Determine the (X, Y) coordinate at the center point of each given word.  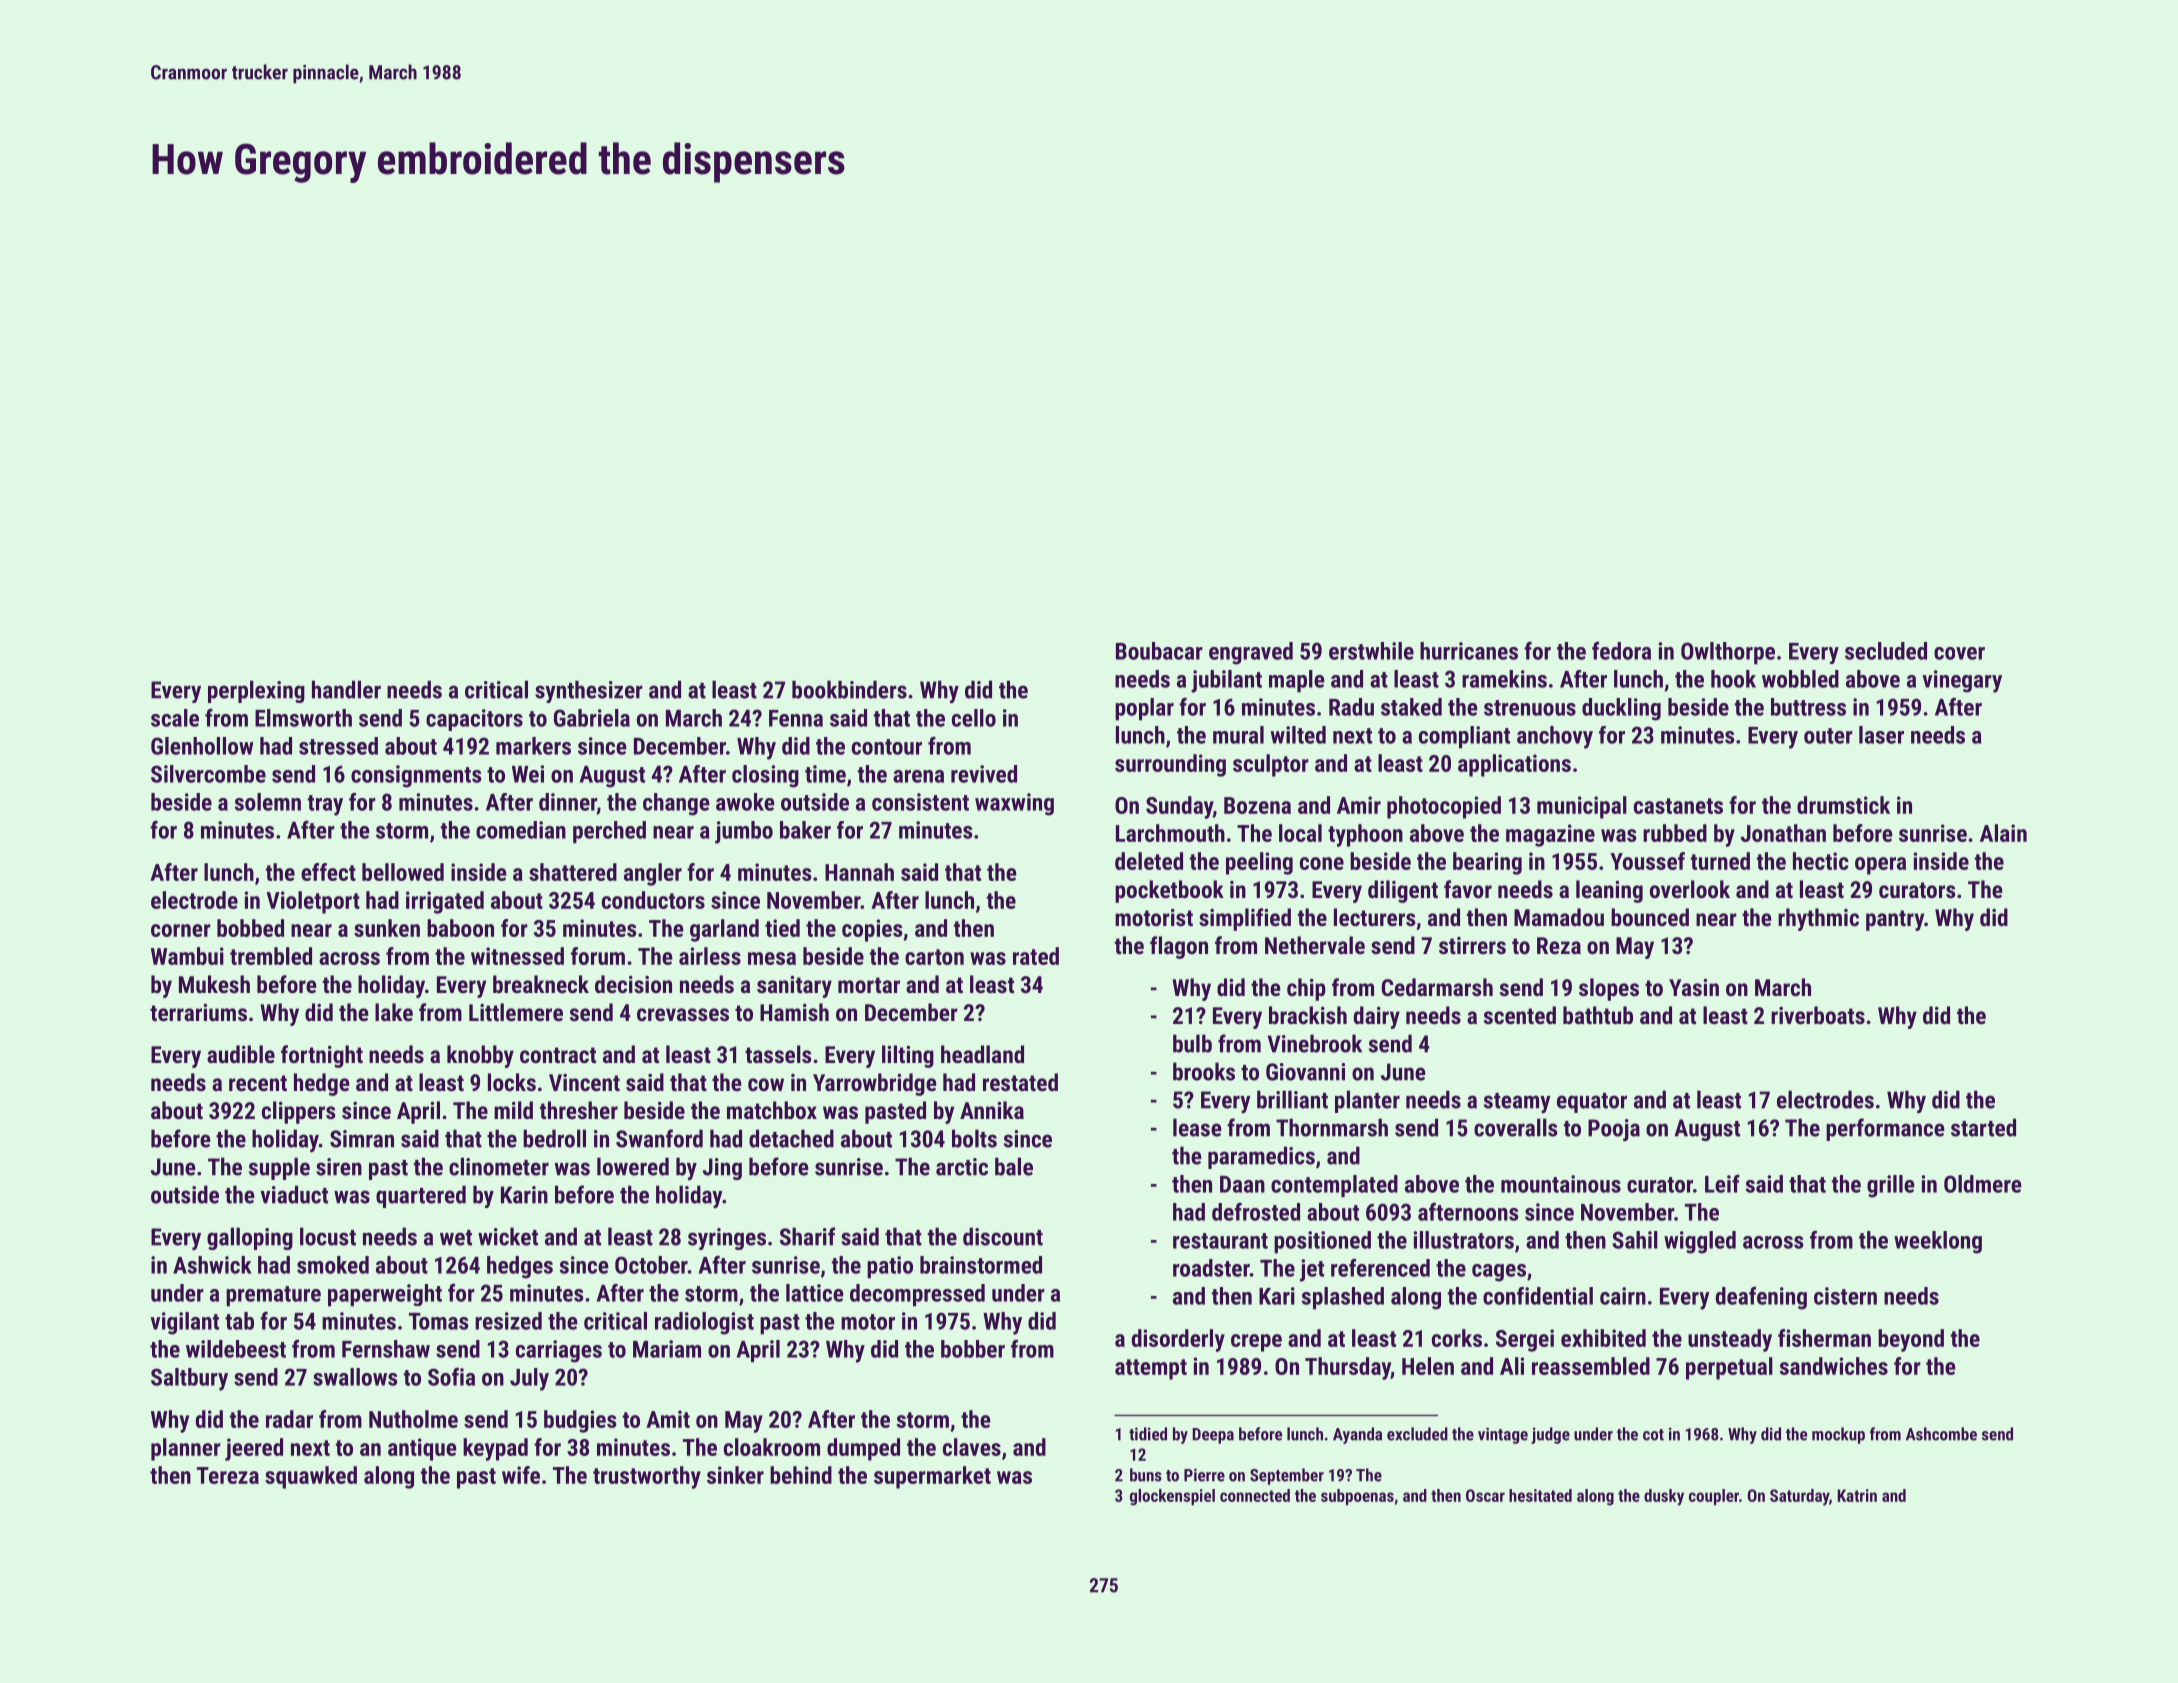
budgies (580, 1421)
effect (328, 872)
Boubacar (1159, 651)
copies (872, 930)
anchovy (1555, 737)
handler (346, 689)
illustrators (1464, 1240)
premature (273, 1296)
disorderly (1178, 1340)
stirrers (1472, 945)
